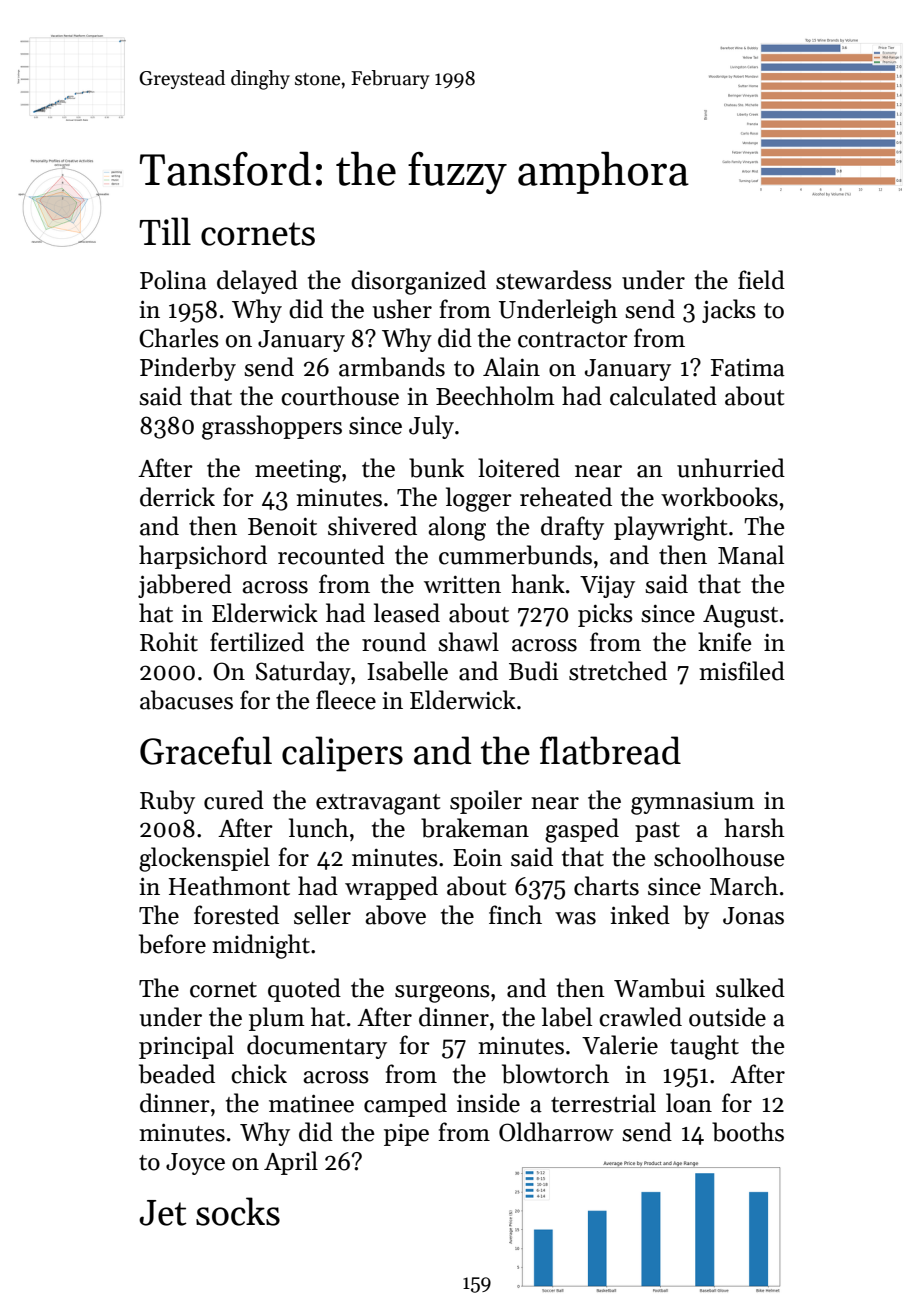 The height and width of the page is (1314, 924). What do you see at coordinates (165, 231) in the page?
I see `Till` at bounding box center [165, 231].
